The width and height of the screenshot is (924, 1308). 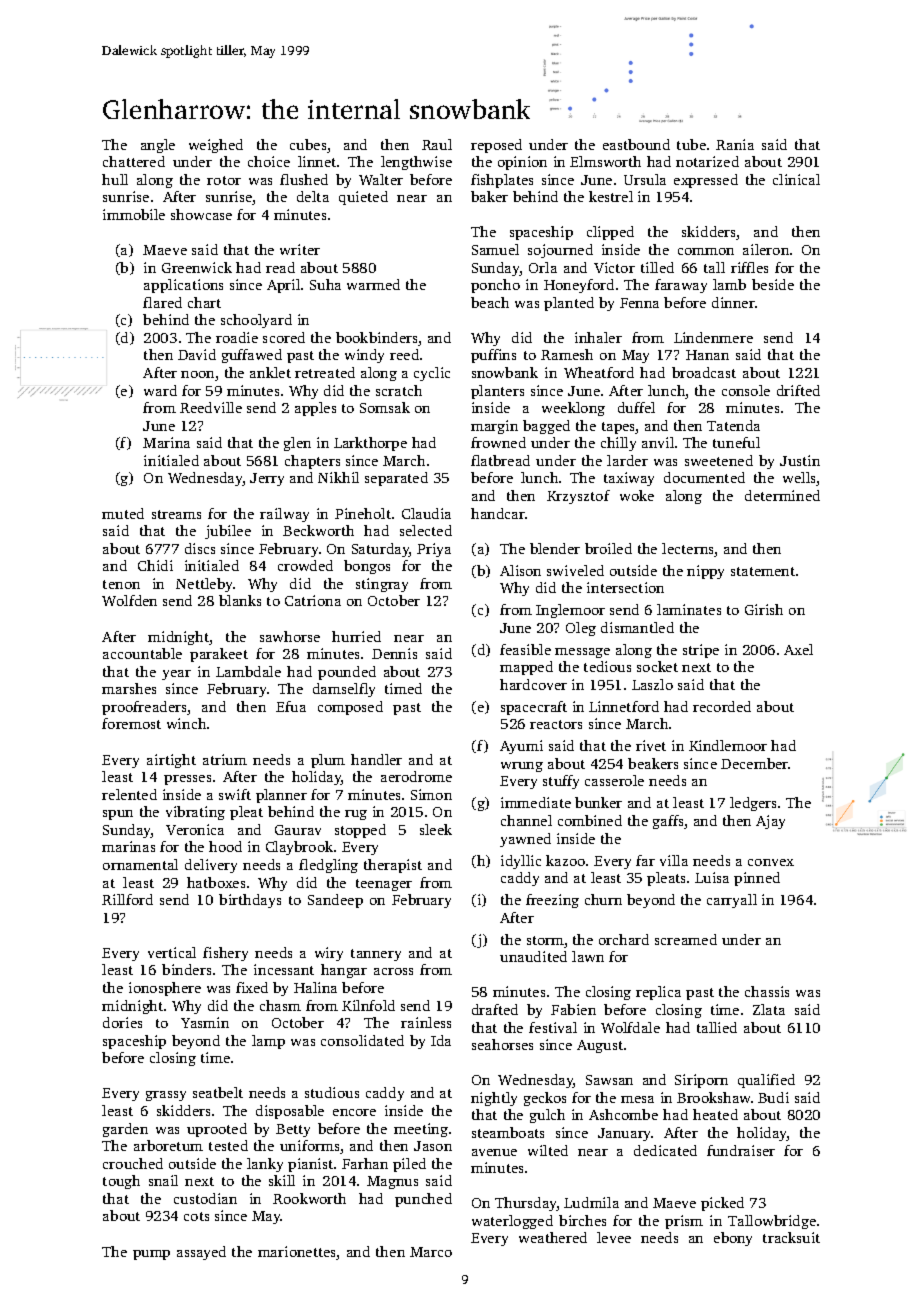 What do you see at coordinates (216, 146) in the screenshot?
I see `weighed` at bounding box center [216, 146].
